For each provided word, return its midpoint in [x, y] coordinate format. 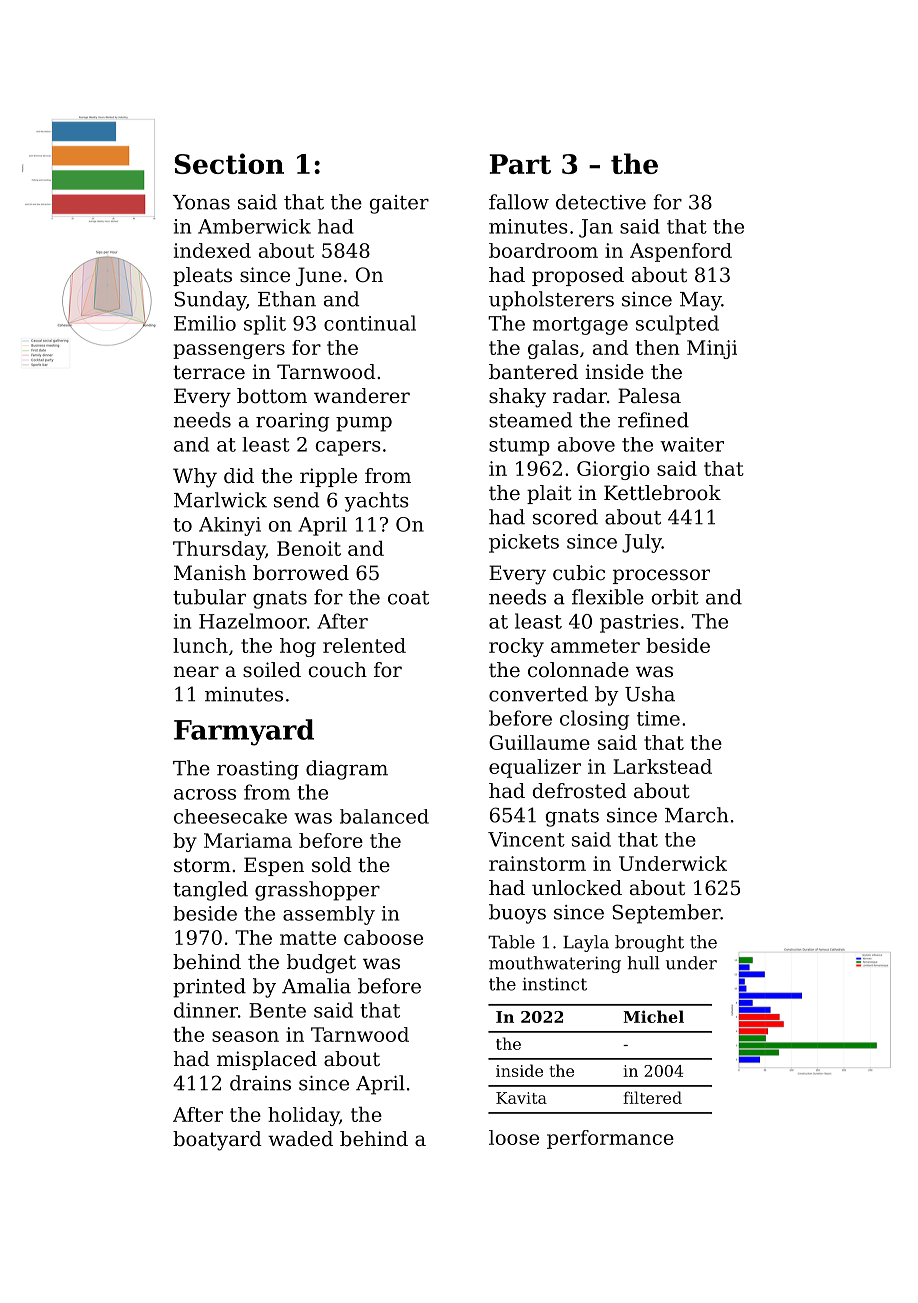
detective [601, 202]
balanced [384, 816]
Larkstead [662, 766]
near [196, 672]
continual [370, 323]
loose [514, 1137]
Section [229, 163]
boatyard [217, 1141]
